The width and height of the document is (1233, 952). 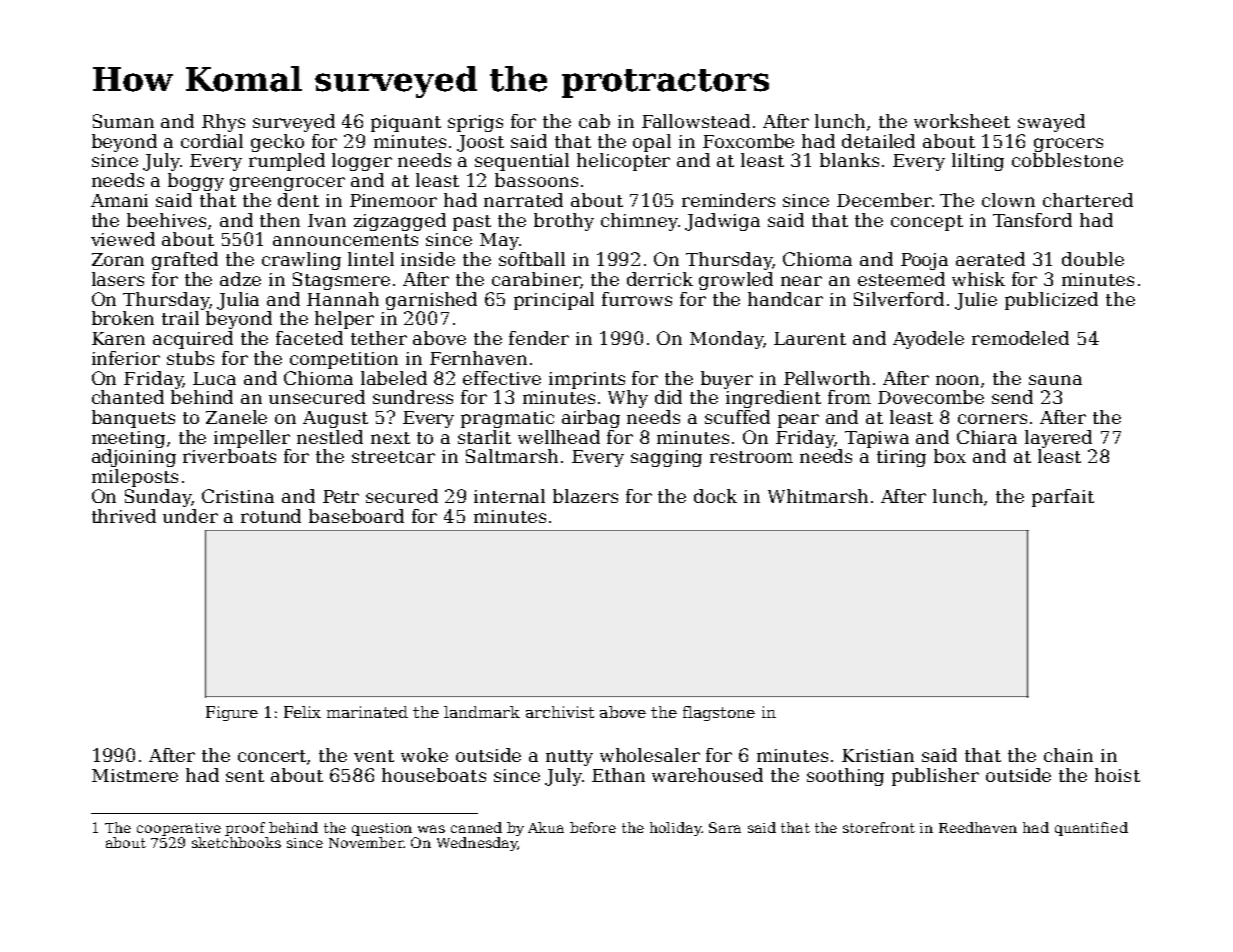 What do you see at coordinates (190, 516) in the document?
I see `under` at bounding box center [190, 516].
